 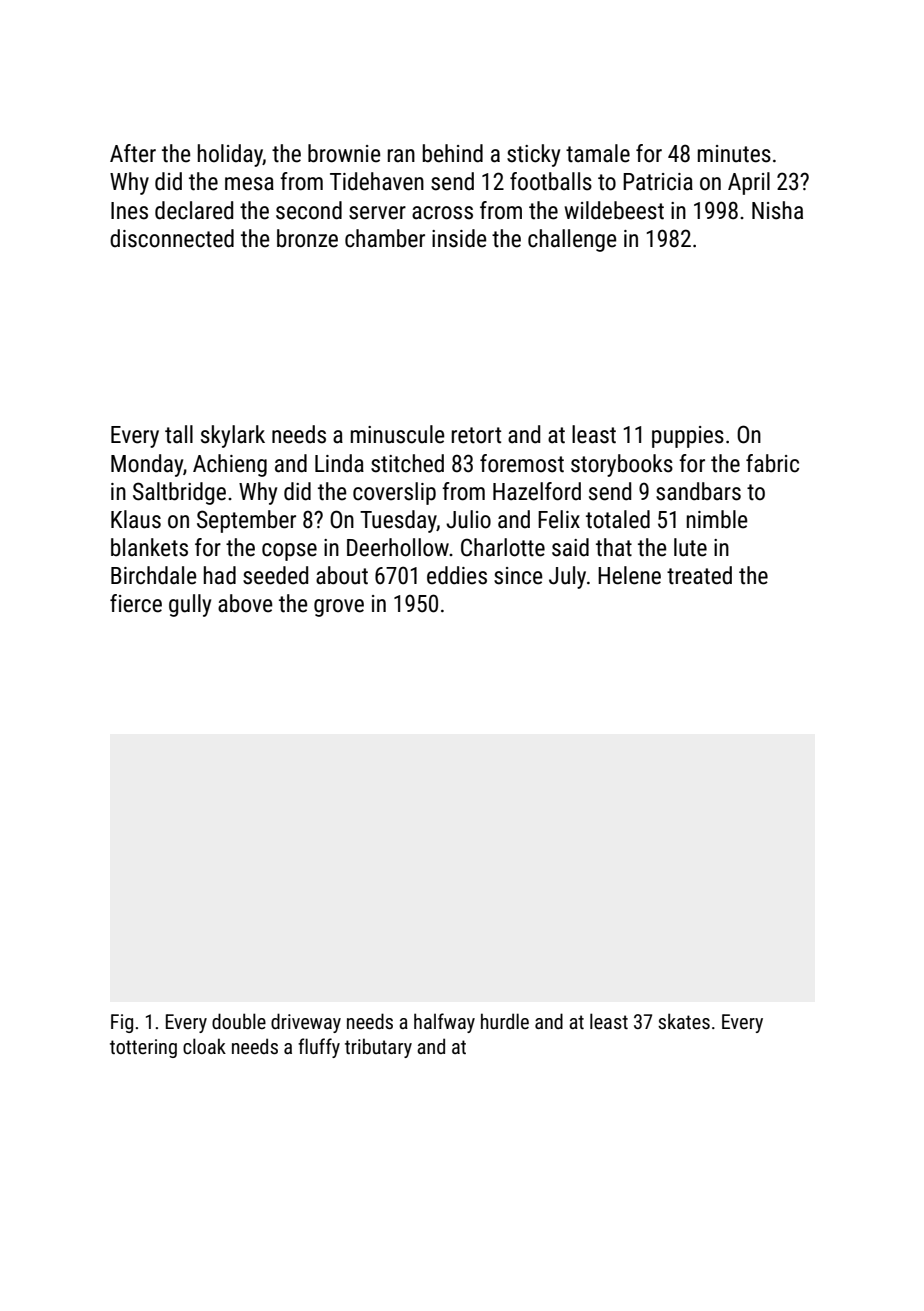 I want to click on Fig, so click(x=122, y=1023).
